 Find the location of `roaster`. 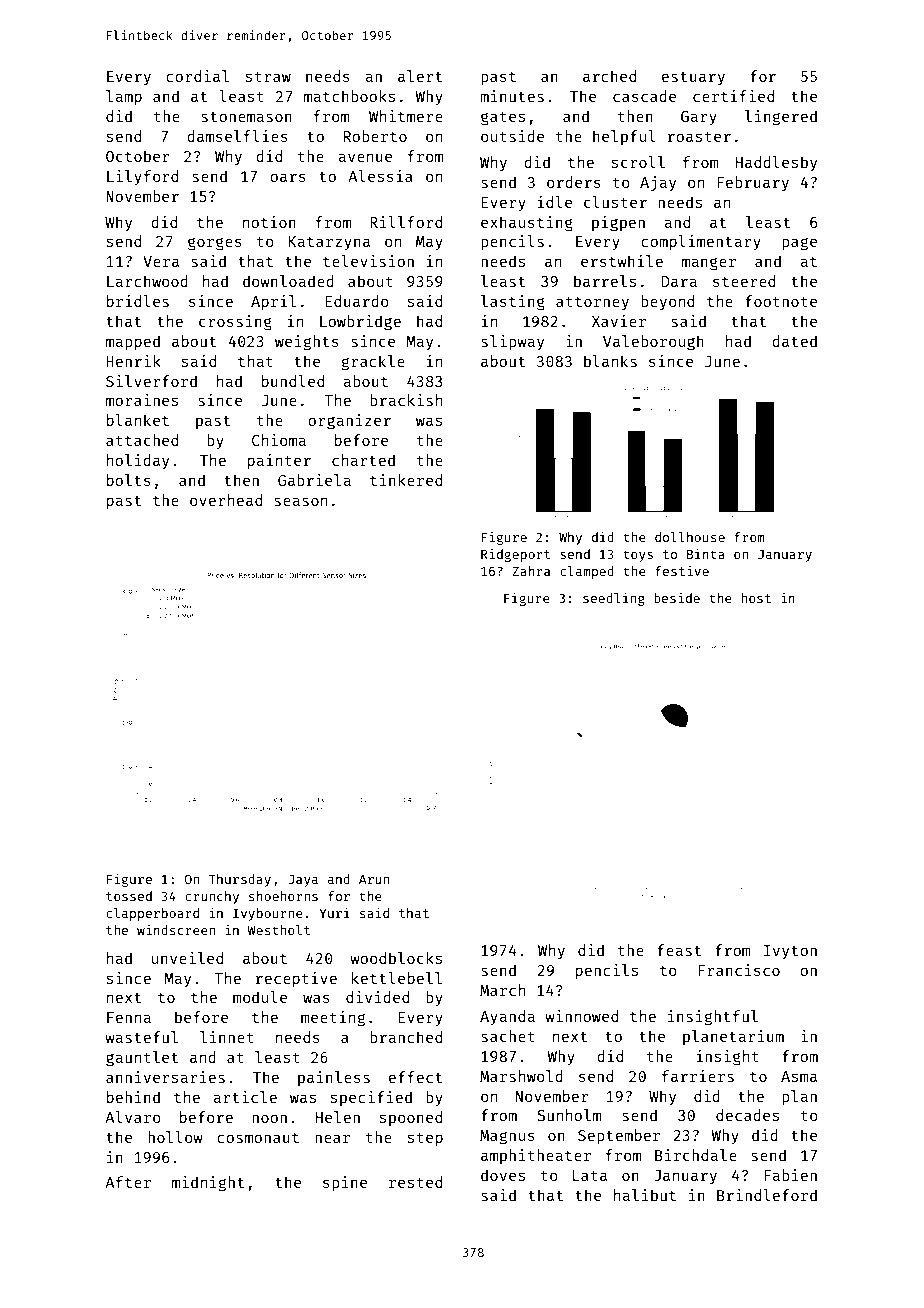

roaster is located at coordinates (699, 137).
